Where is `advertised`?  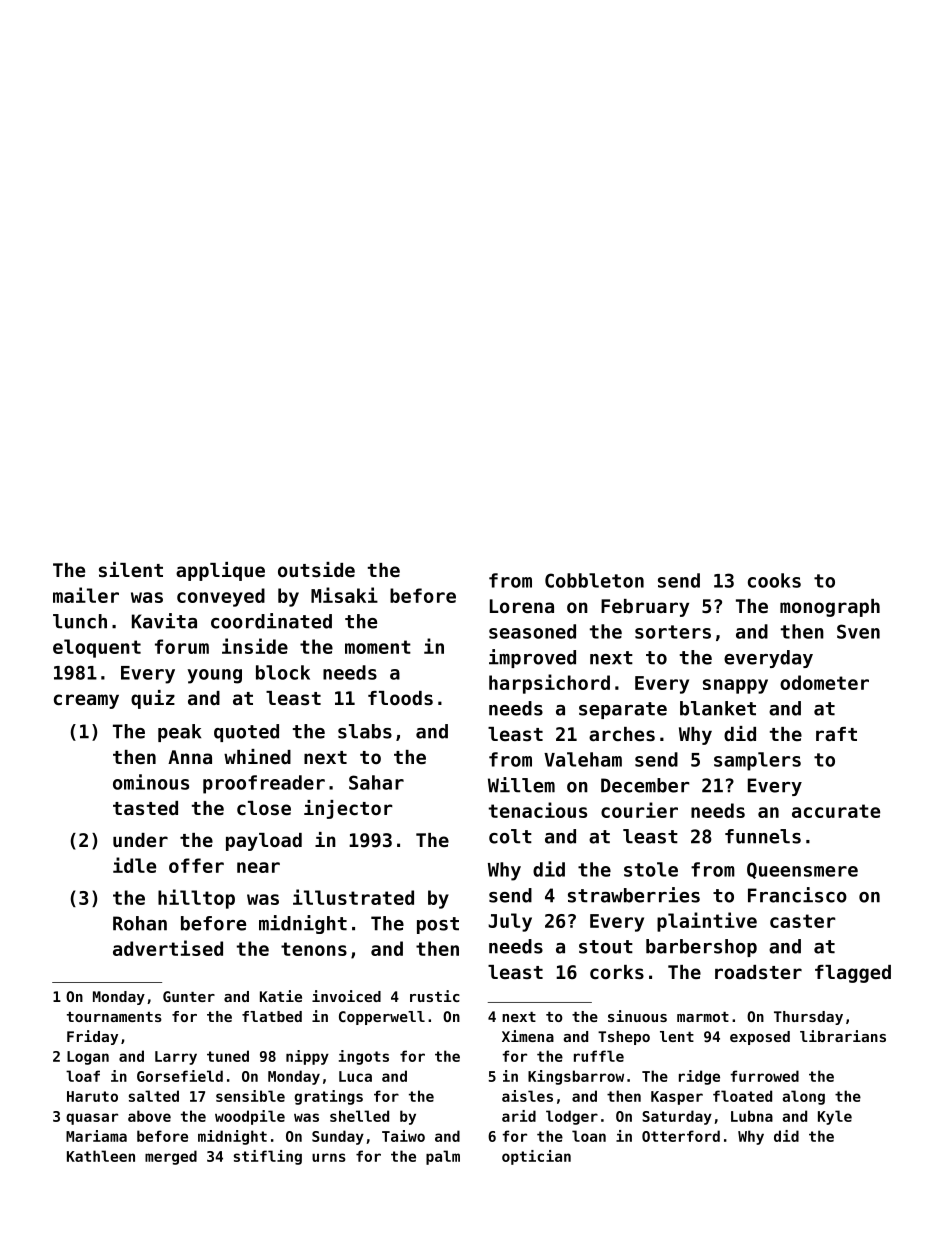
advertised is located at coordinates (168, 948).
